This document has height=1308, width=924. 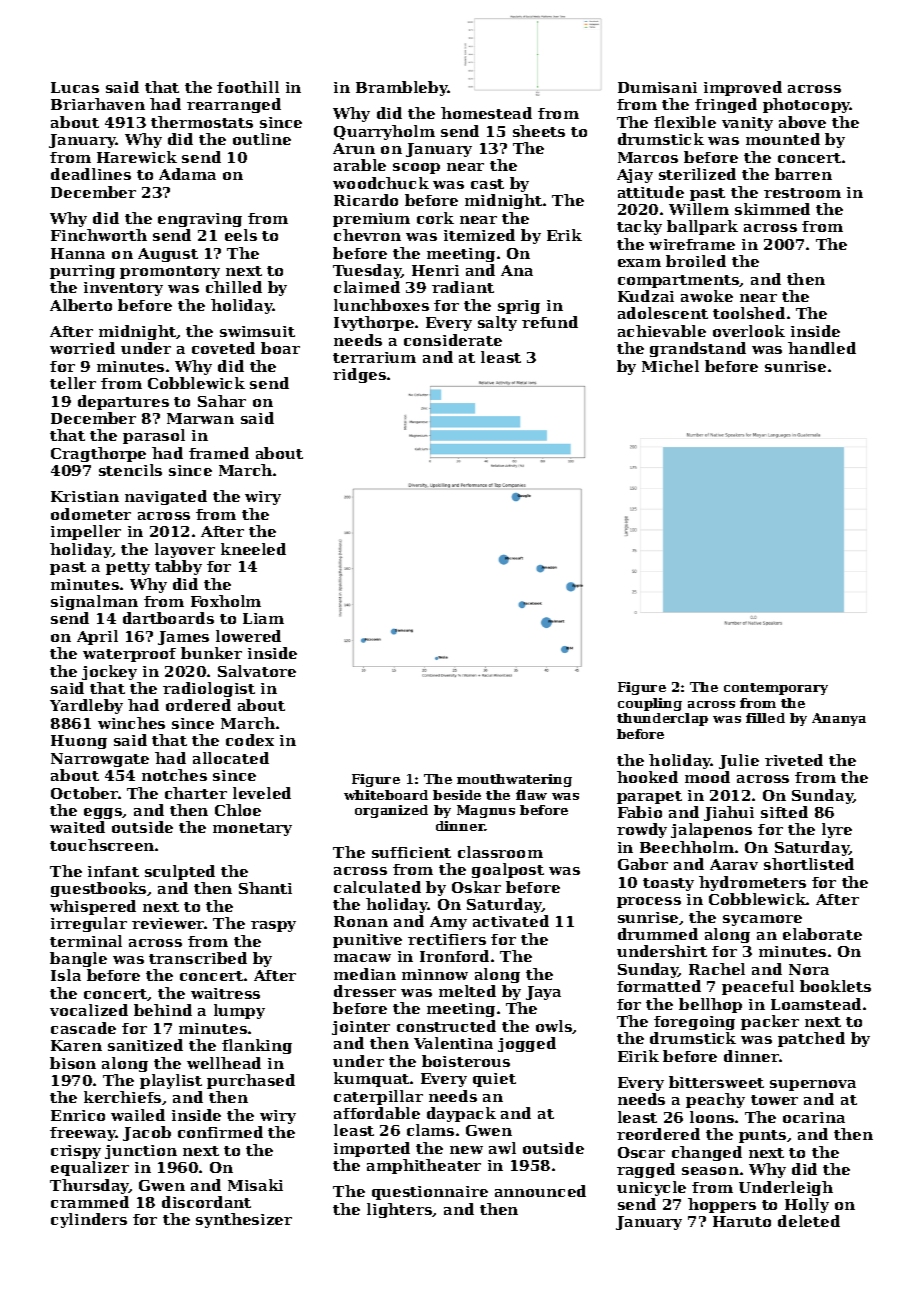 What do you see at coordinates (83, 1134) in the document?
I see `freeway` at bounding box center [83, 1134].
